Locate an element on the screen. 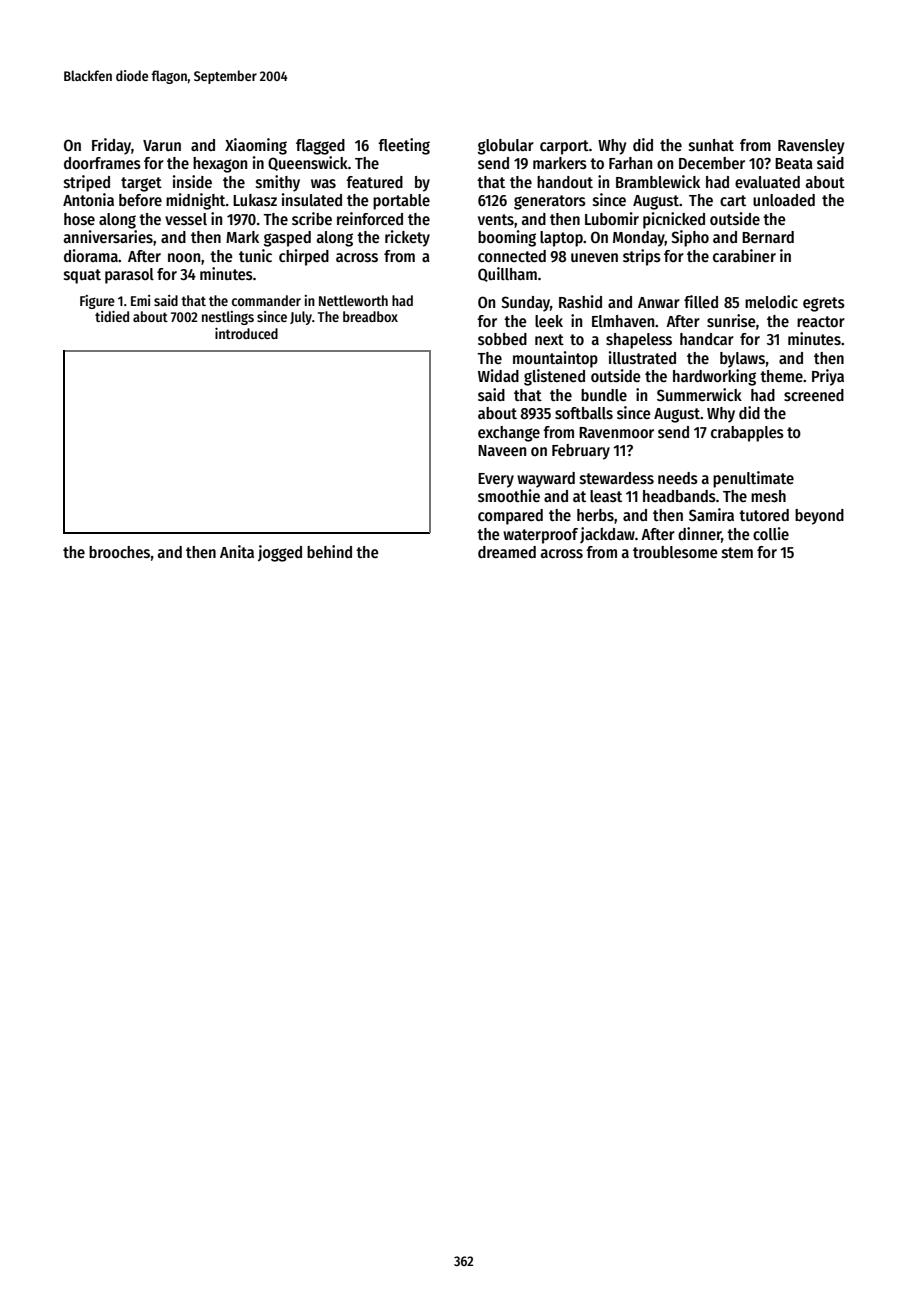 The height and width of the screenshot is (1316, 908). exchange is located at coordinates (509, 434).
